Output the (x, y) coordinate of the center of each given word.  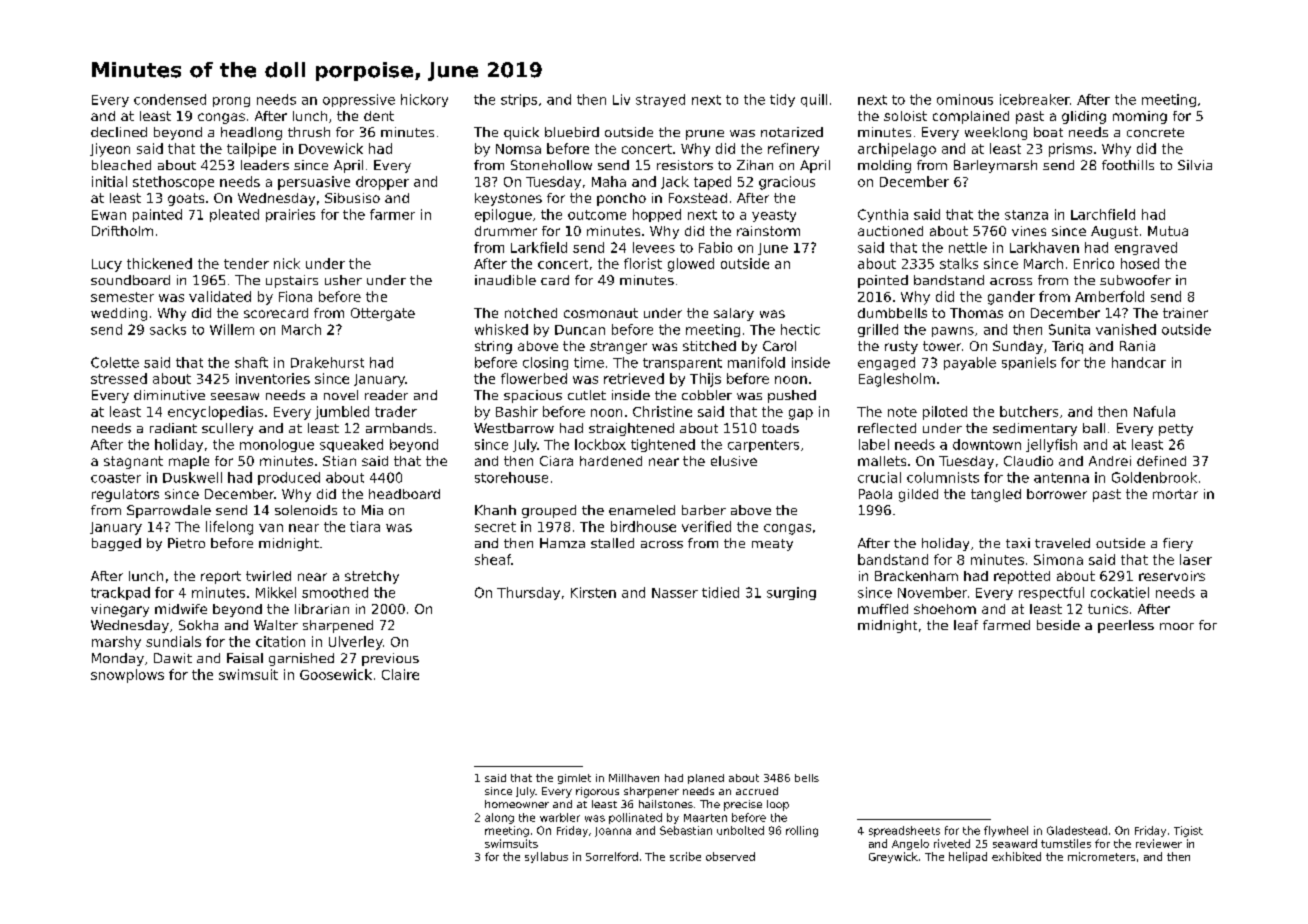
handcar (1139, 362)
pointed (883, 281)
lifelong (229, 528)
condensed (170, 99)
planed (706, 779)
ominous (965, 99)
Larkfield (539, 247)
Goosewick (336, 674)
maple (189, 462)
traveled (1062, 543)
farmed (1006, 625)
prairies (290, 215)
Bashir (517, 411)
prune (705, 135)
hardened (611, 461)
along (499, 818)
